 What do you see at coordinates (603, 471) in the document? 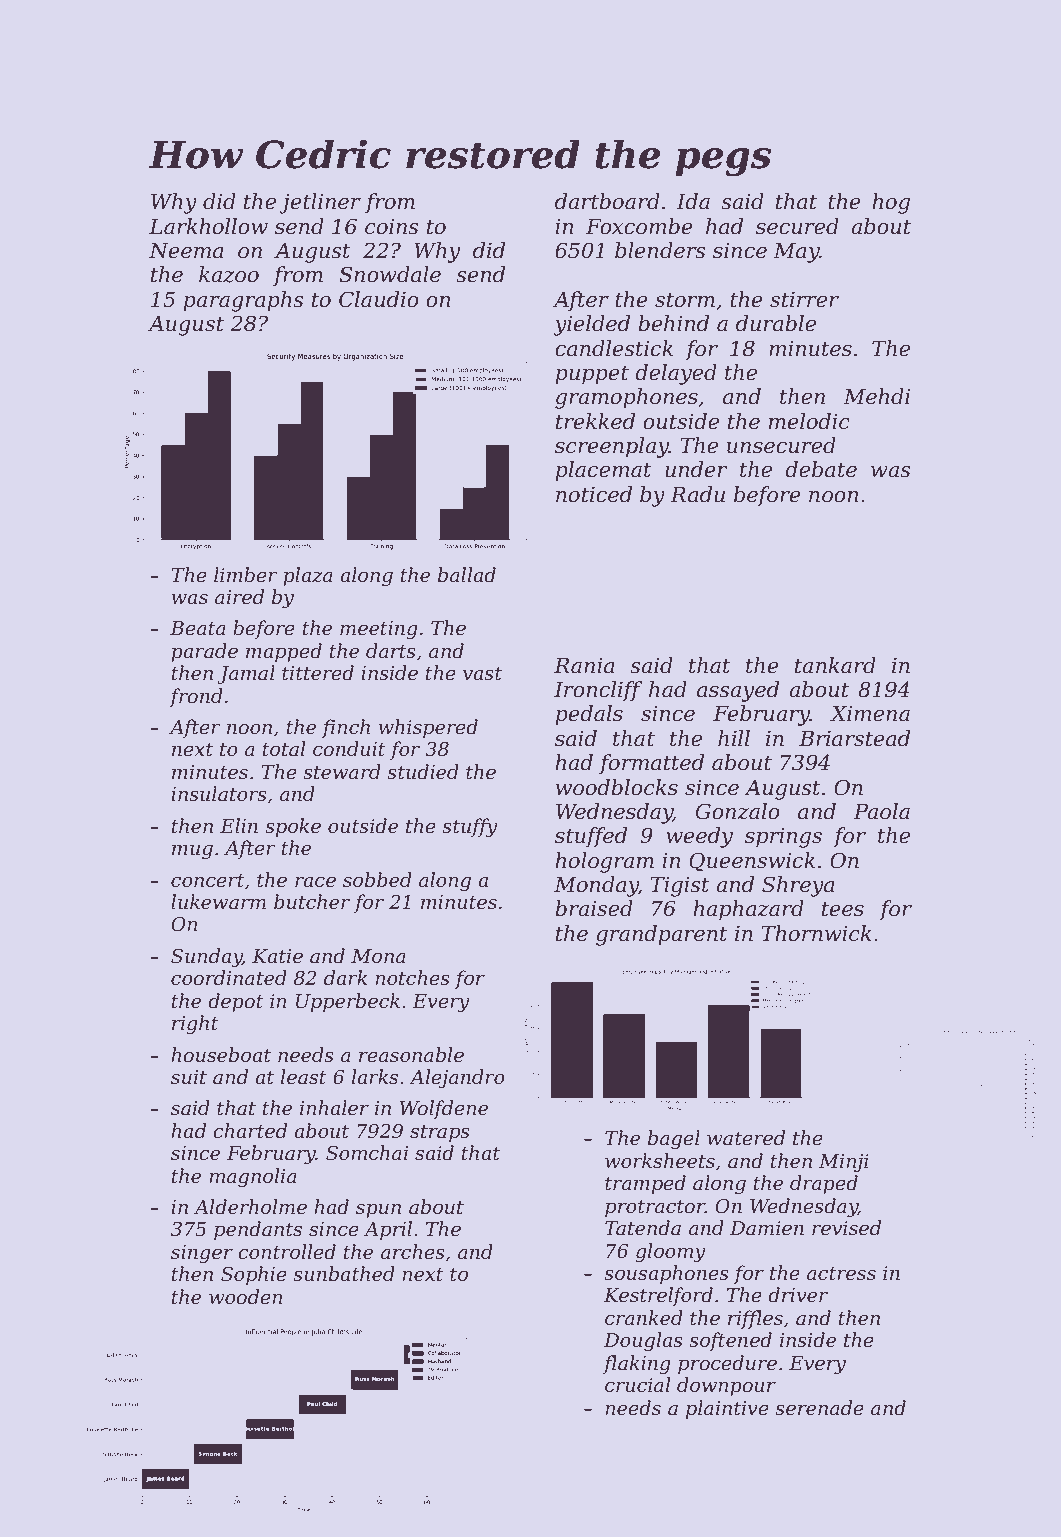
I see `placemat` at bounding box center [603, 471].
